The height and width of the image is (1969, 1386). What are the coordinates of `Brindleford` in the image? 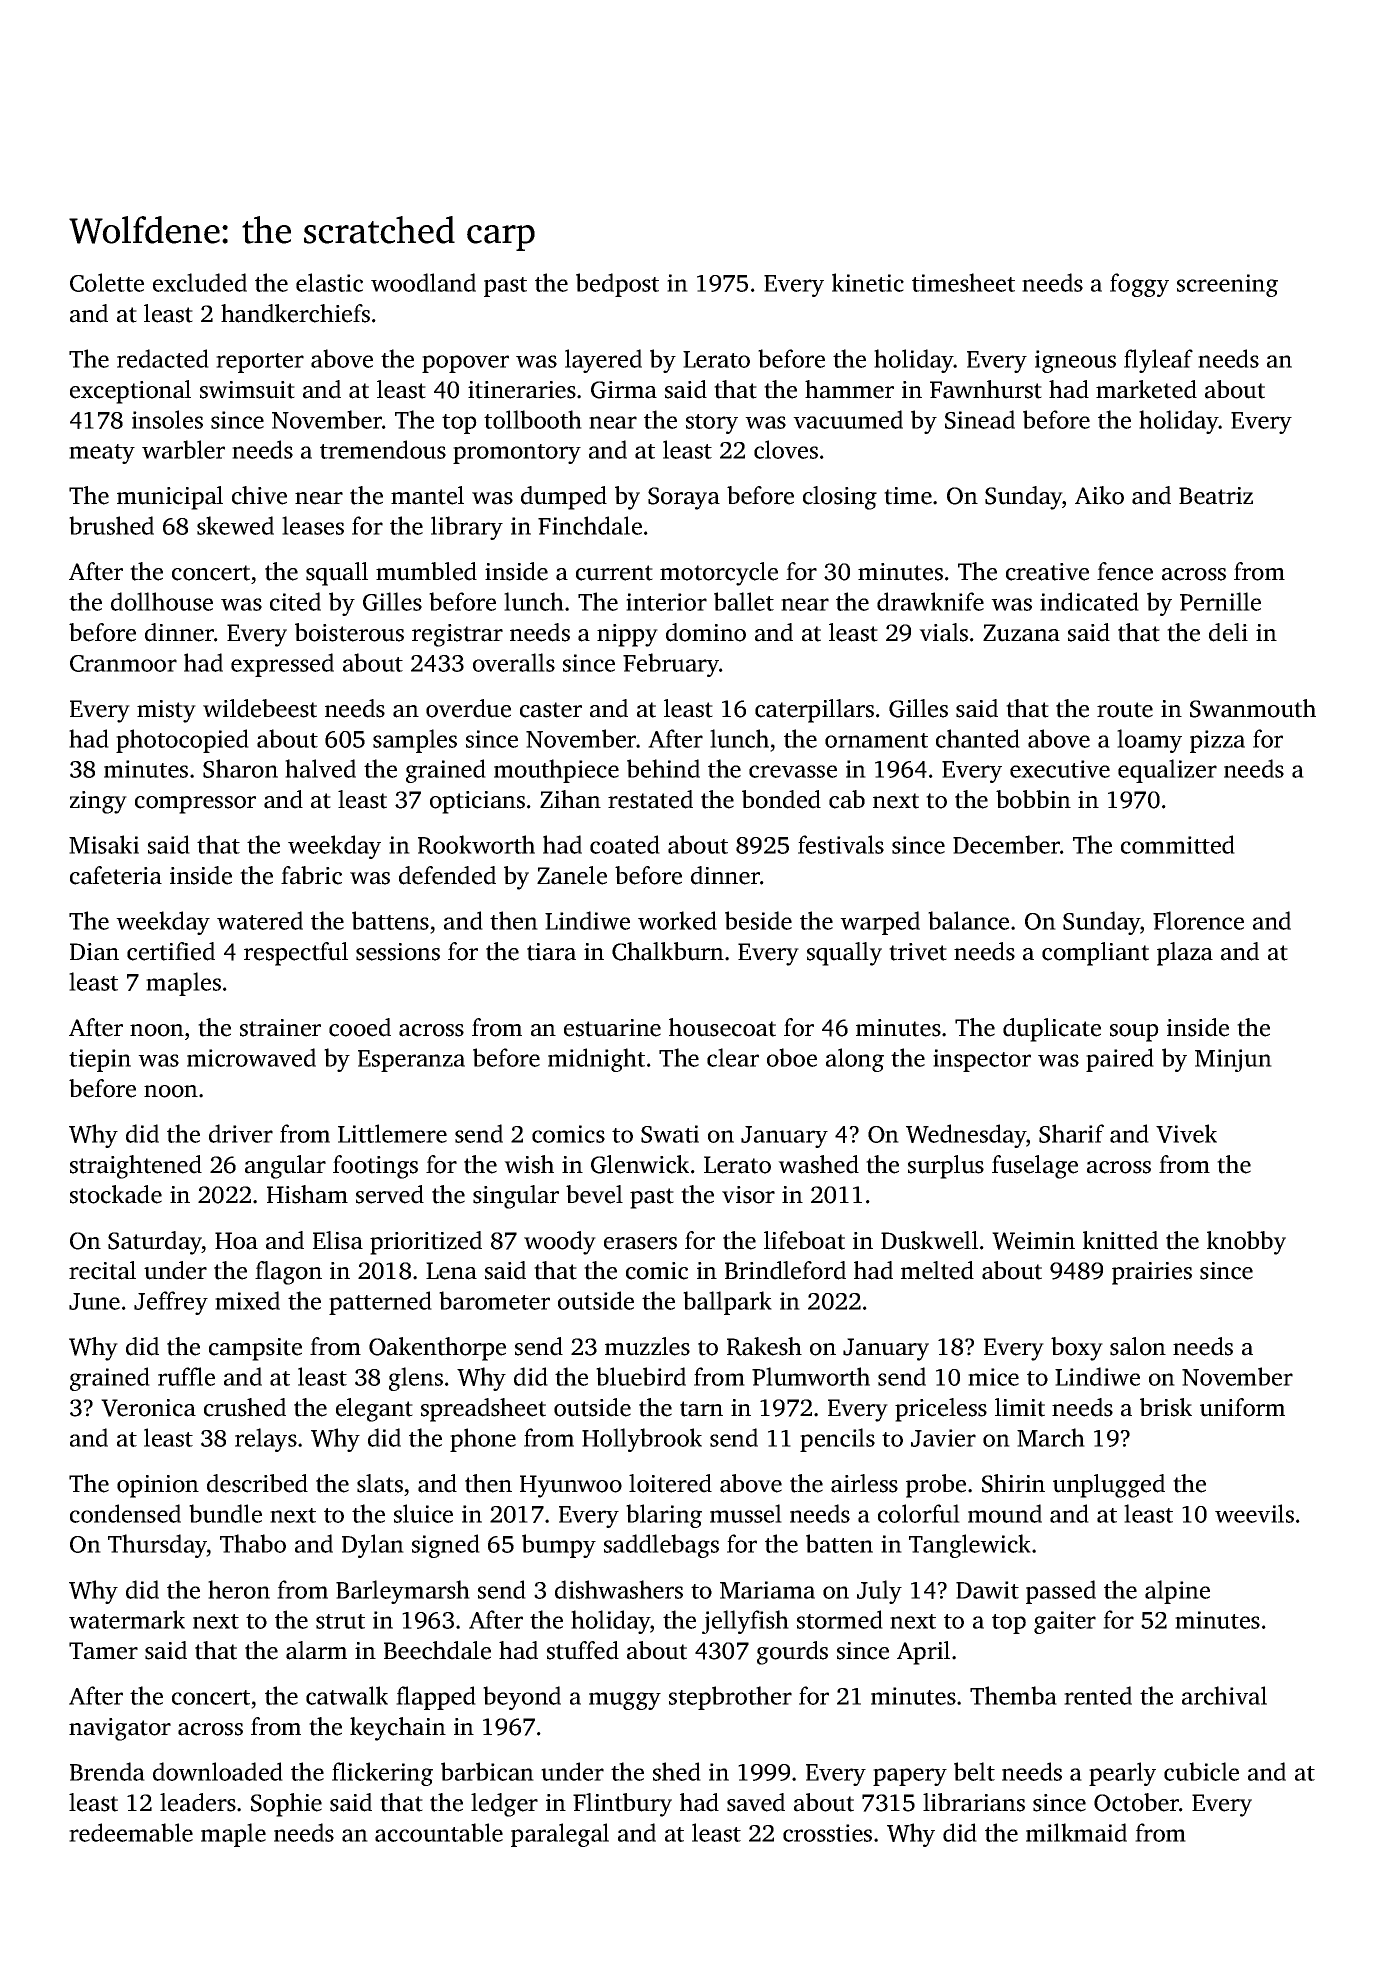 It's located at (785, 1270).
